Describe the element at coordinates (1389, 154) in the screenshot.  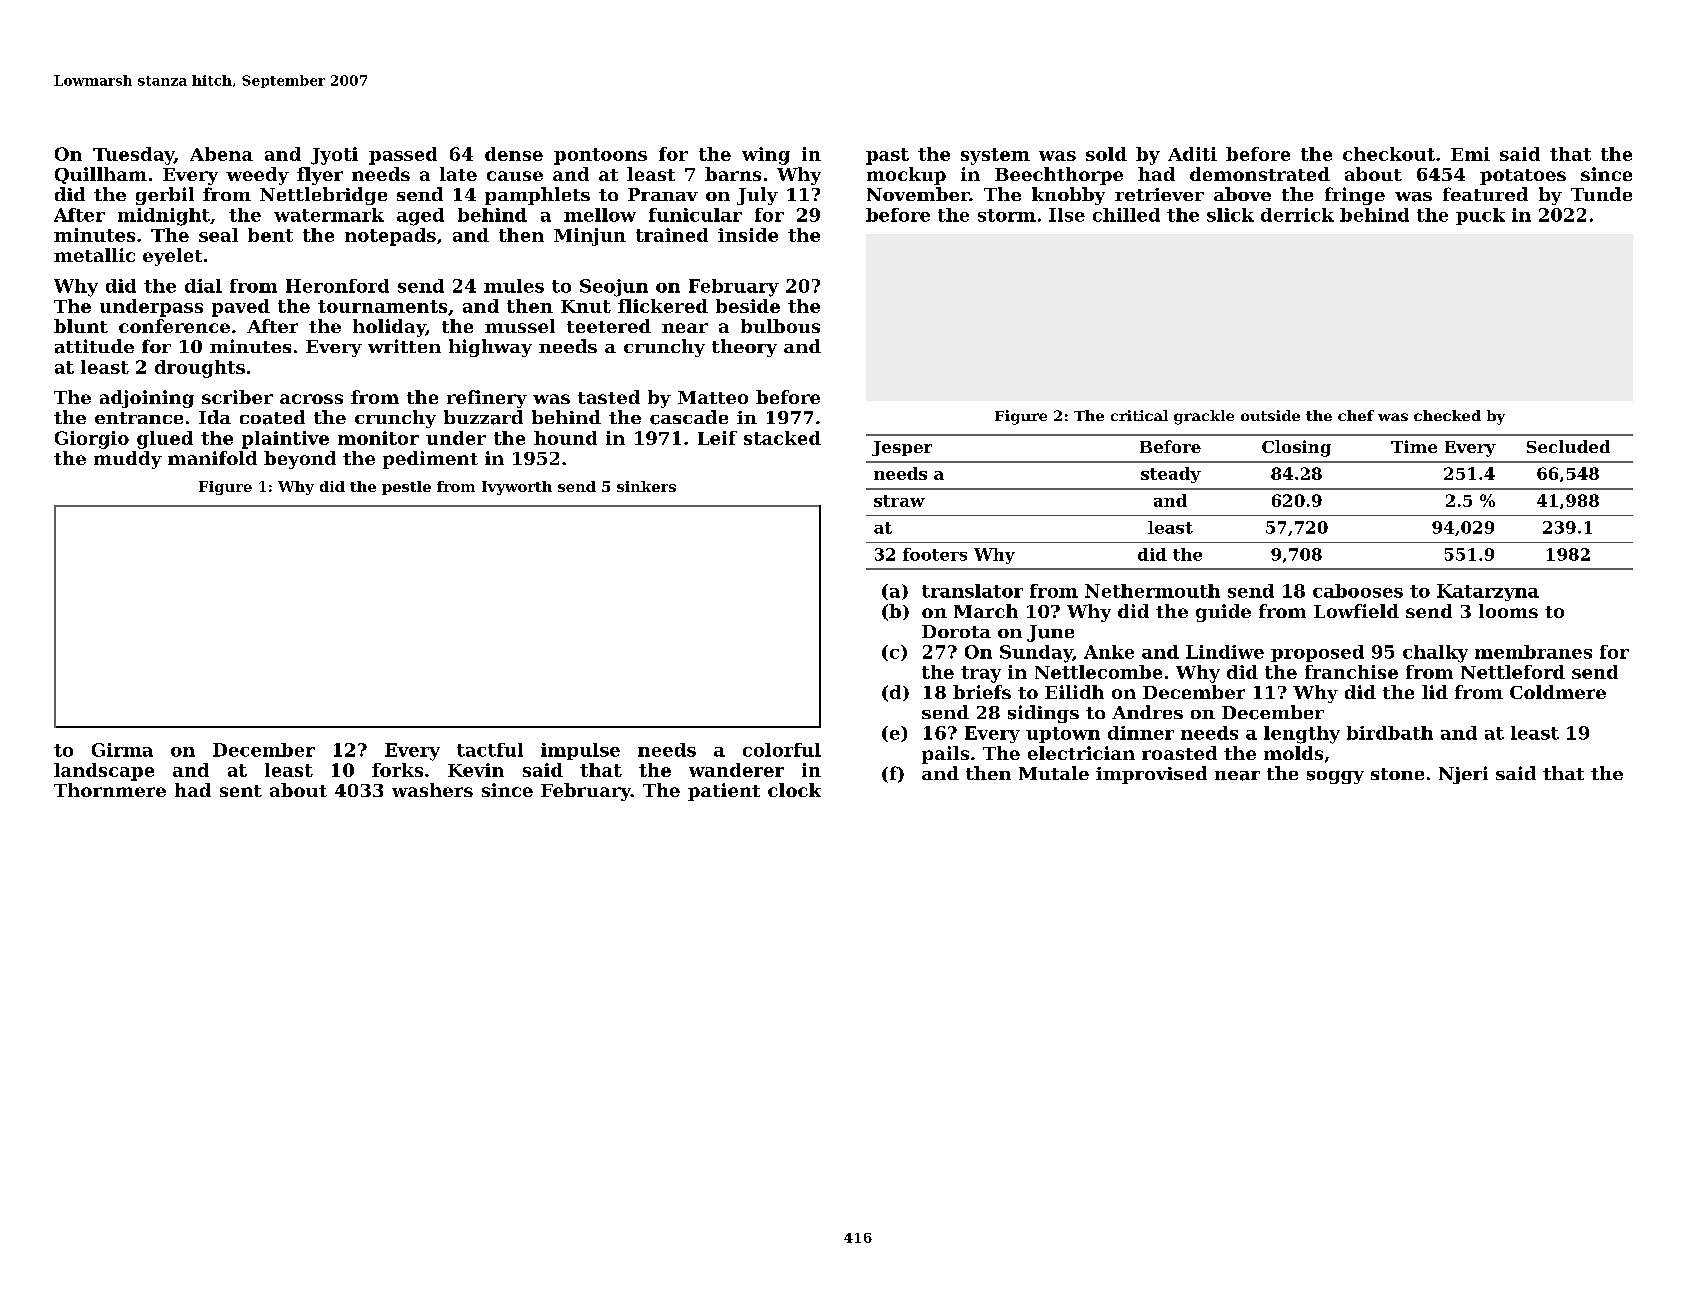
I see `checkout` at that location.
